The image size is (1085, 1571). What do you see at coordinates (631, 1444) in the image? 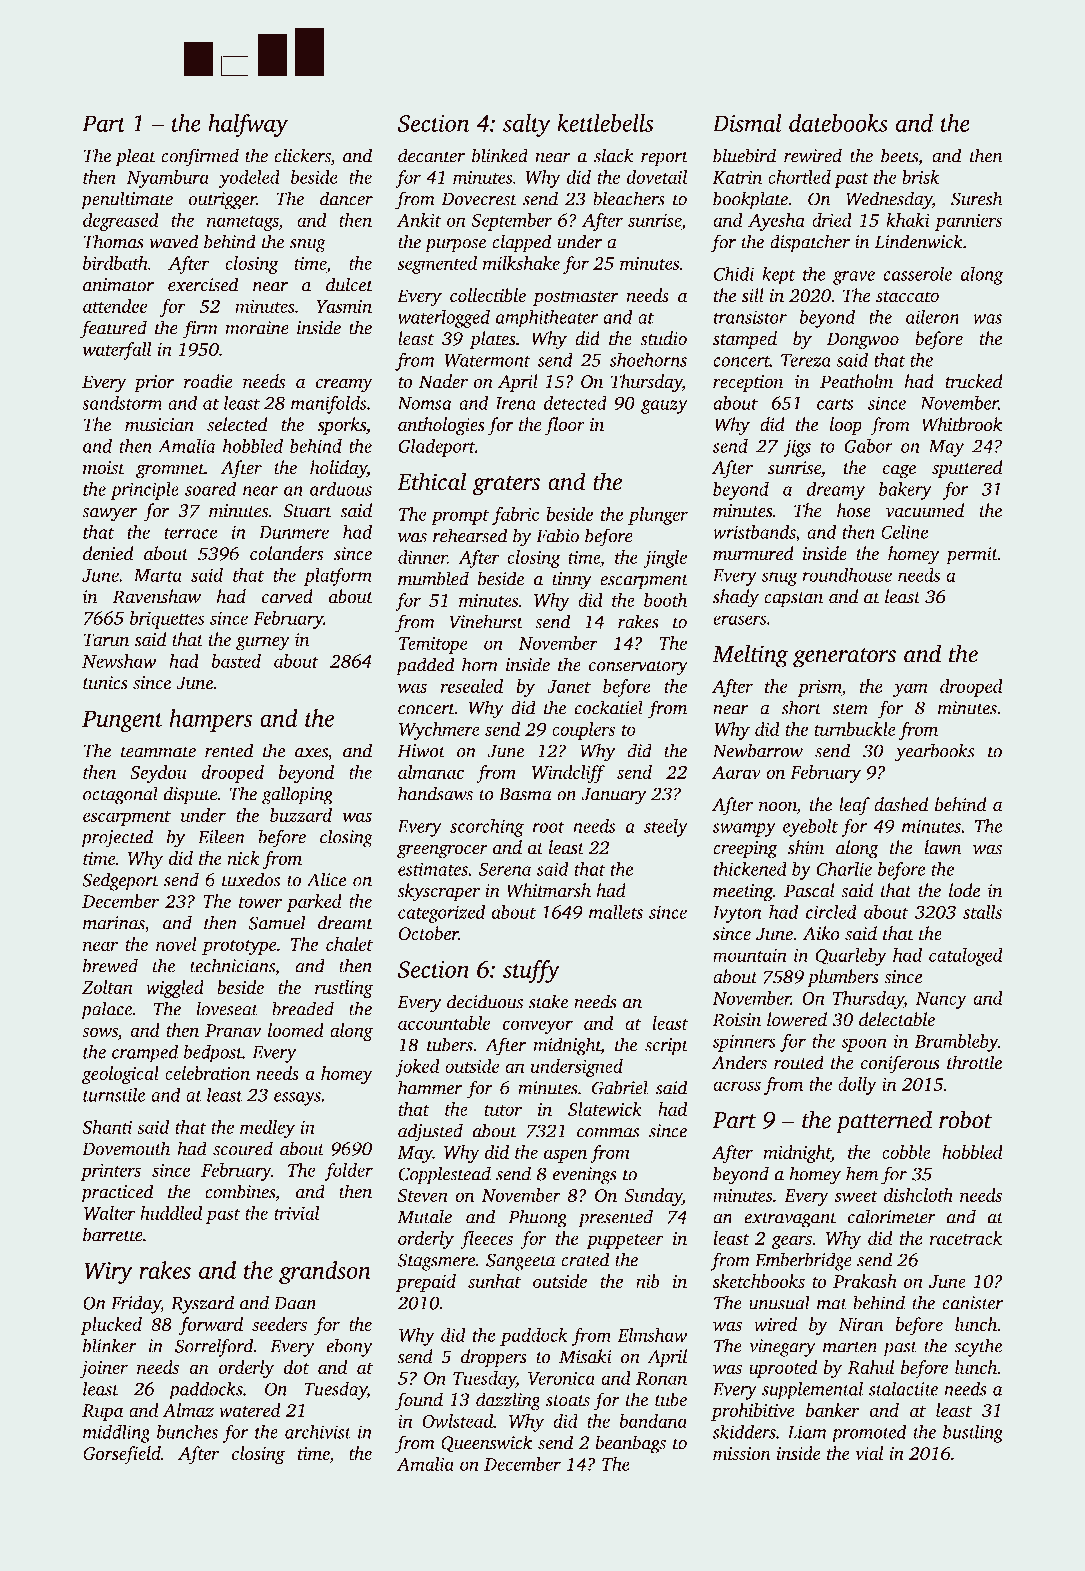
I see `beanbags` at bounding box center [631, 1444].
